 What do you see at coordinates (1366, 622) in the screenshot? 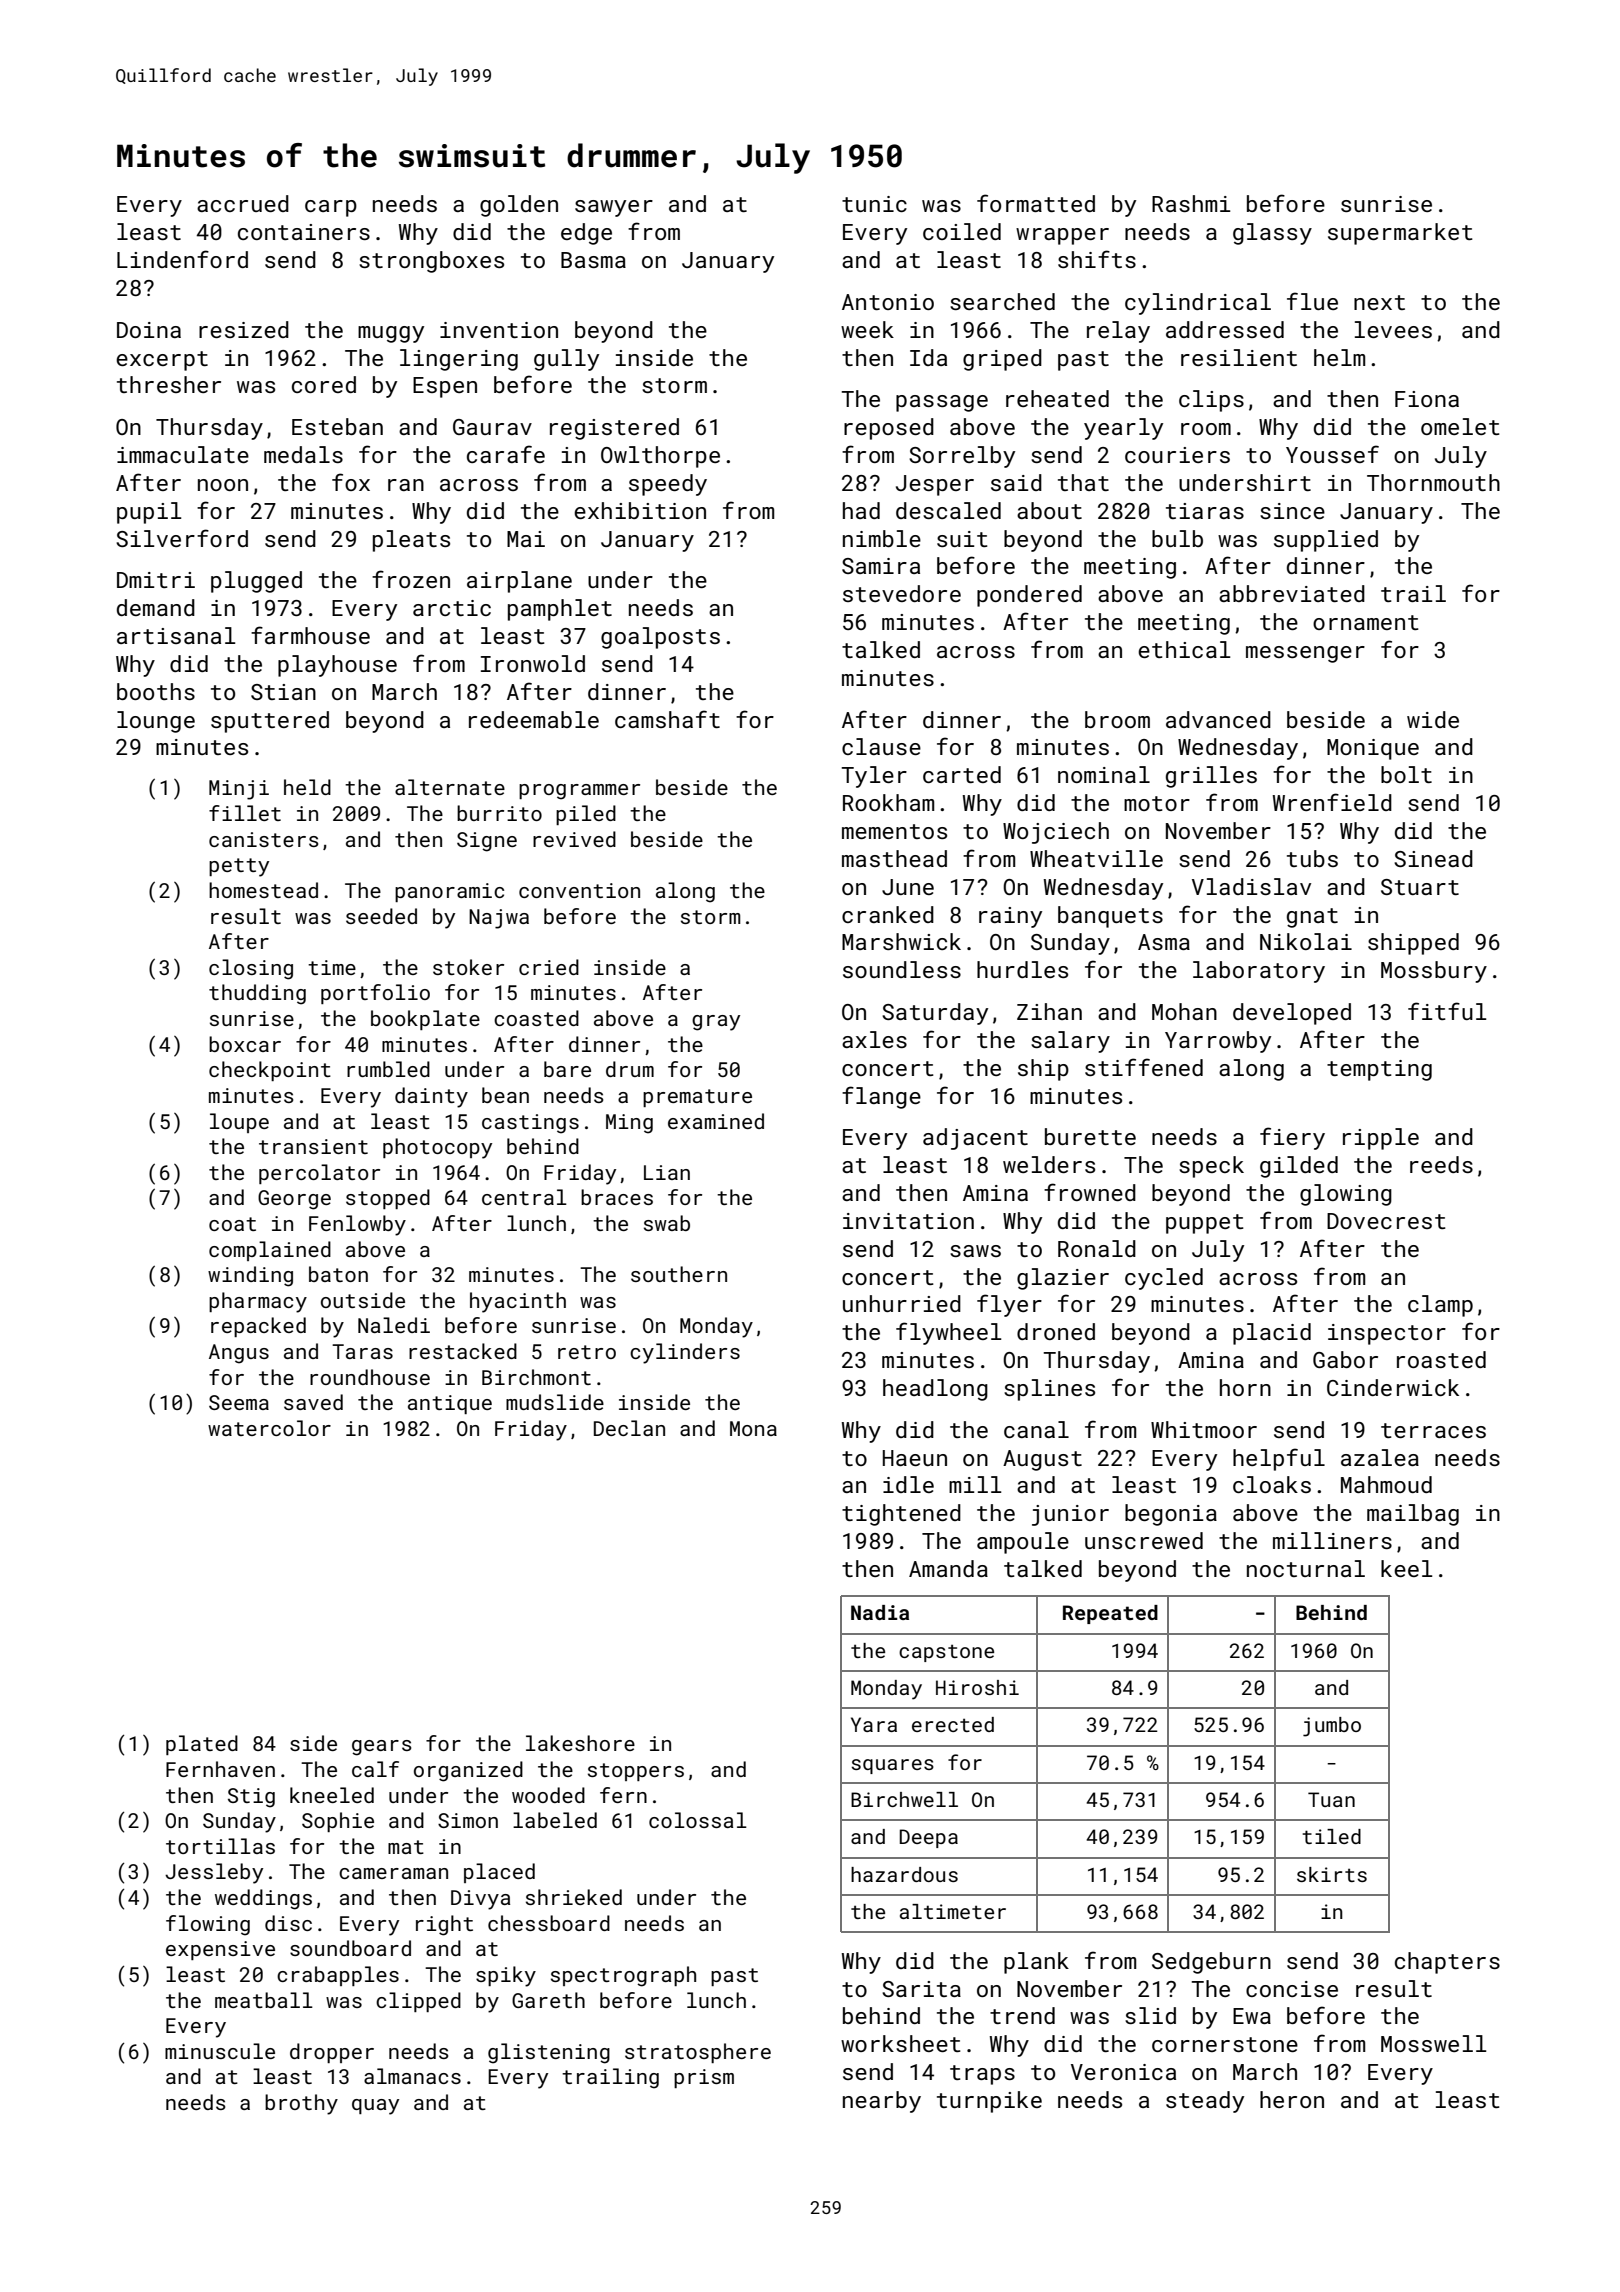
I see `ornament` at bounding box center [1366, 622].
